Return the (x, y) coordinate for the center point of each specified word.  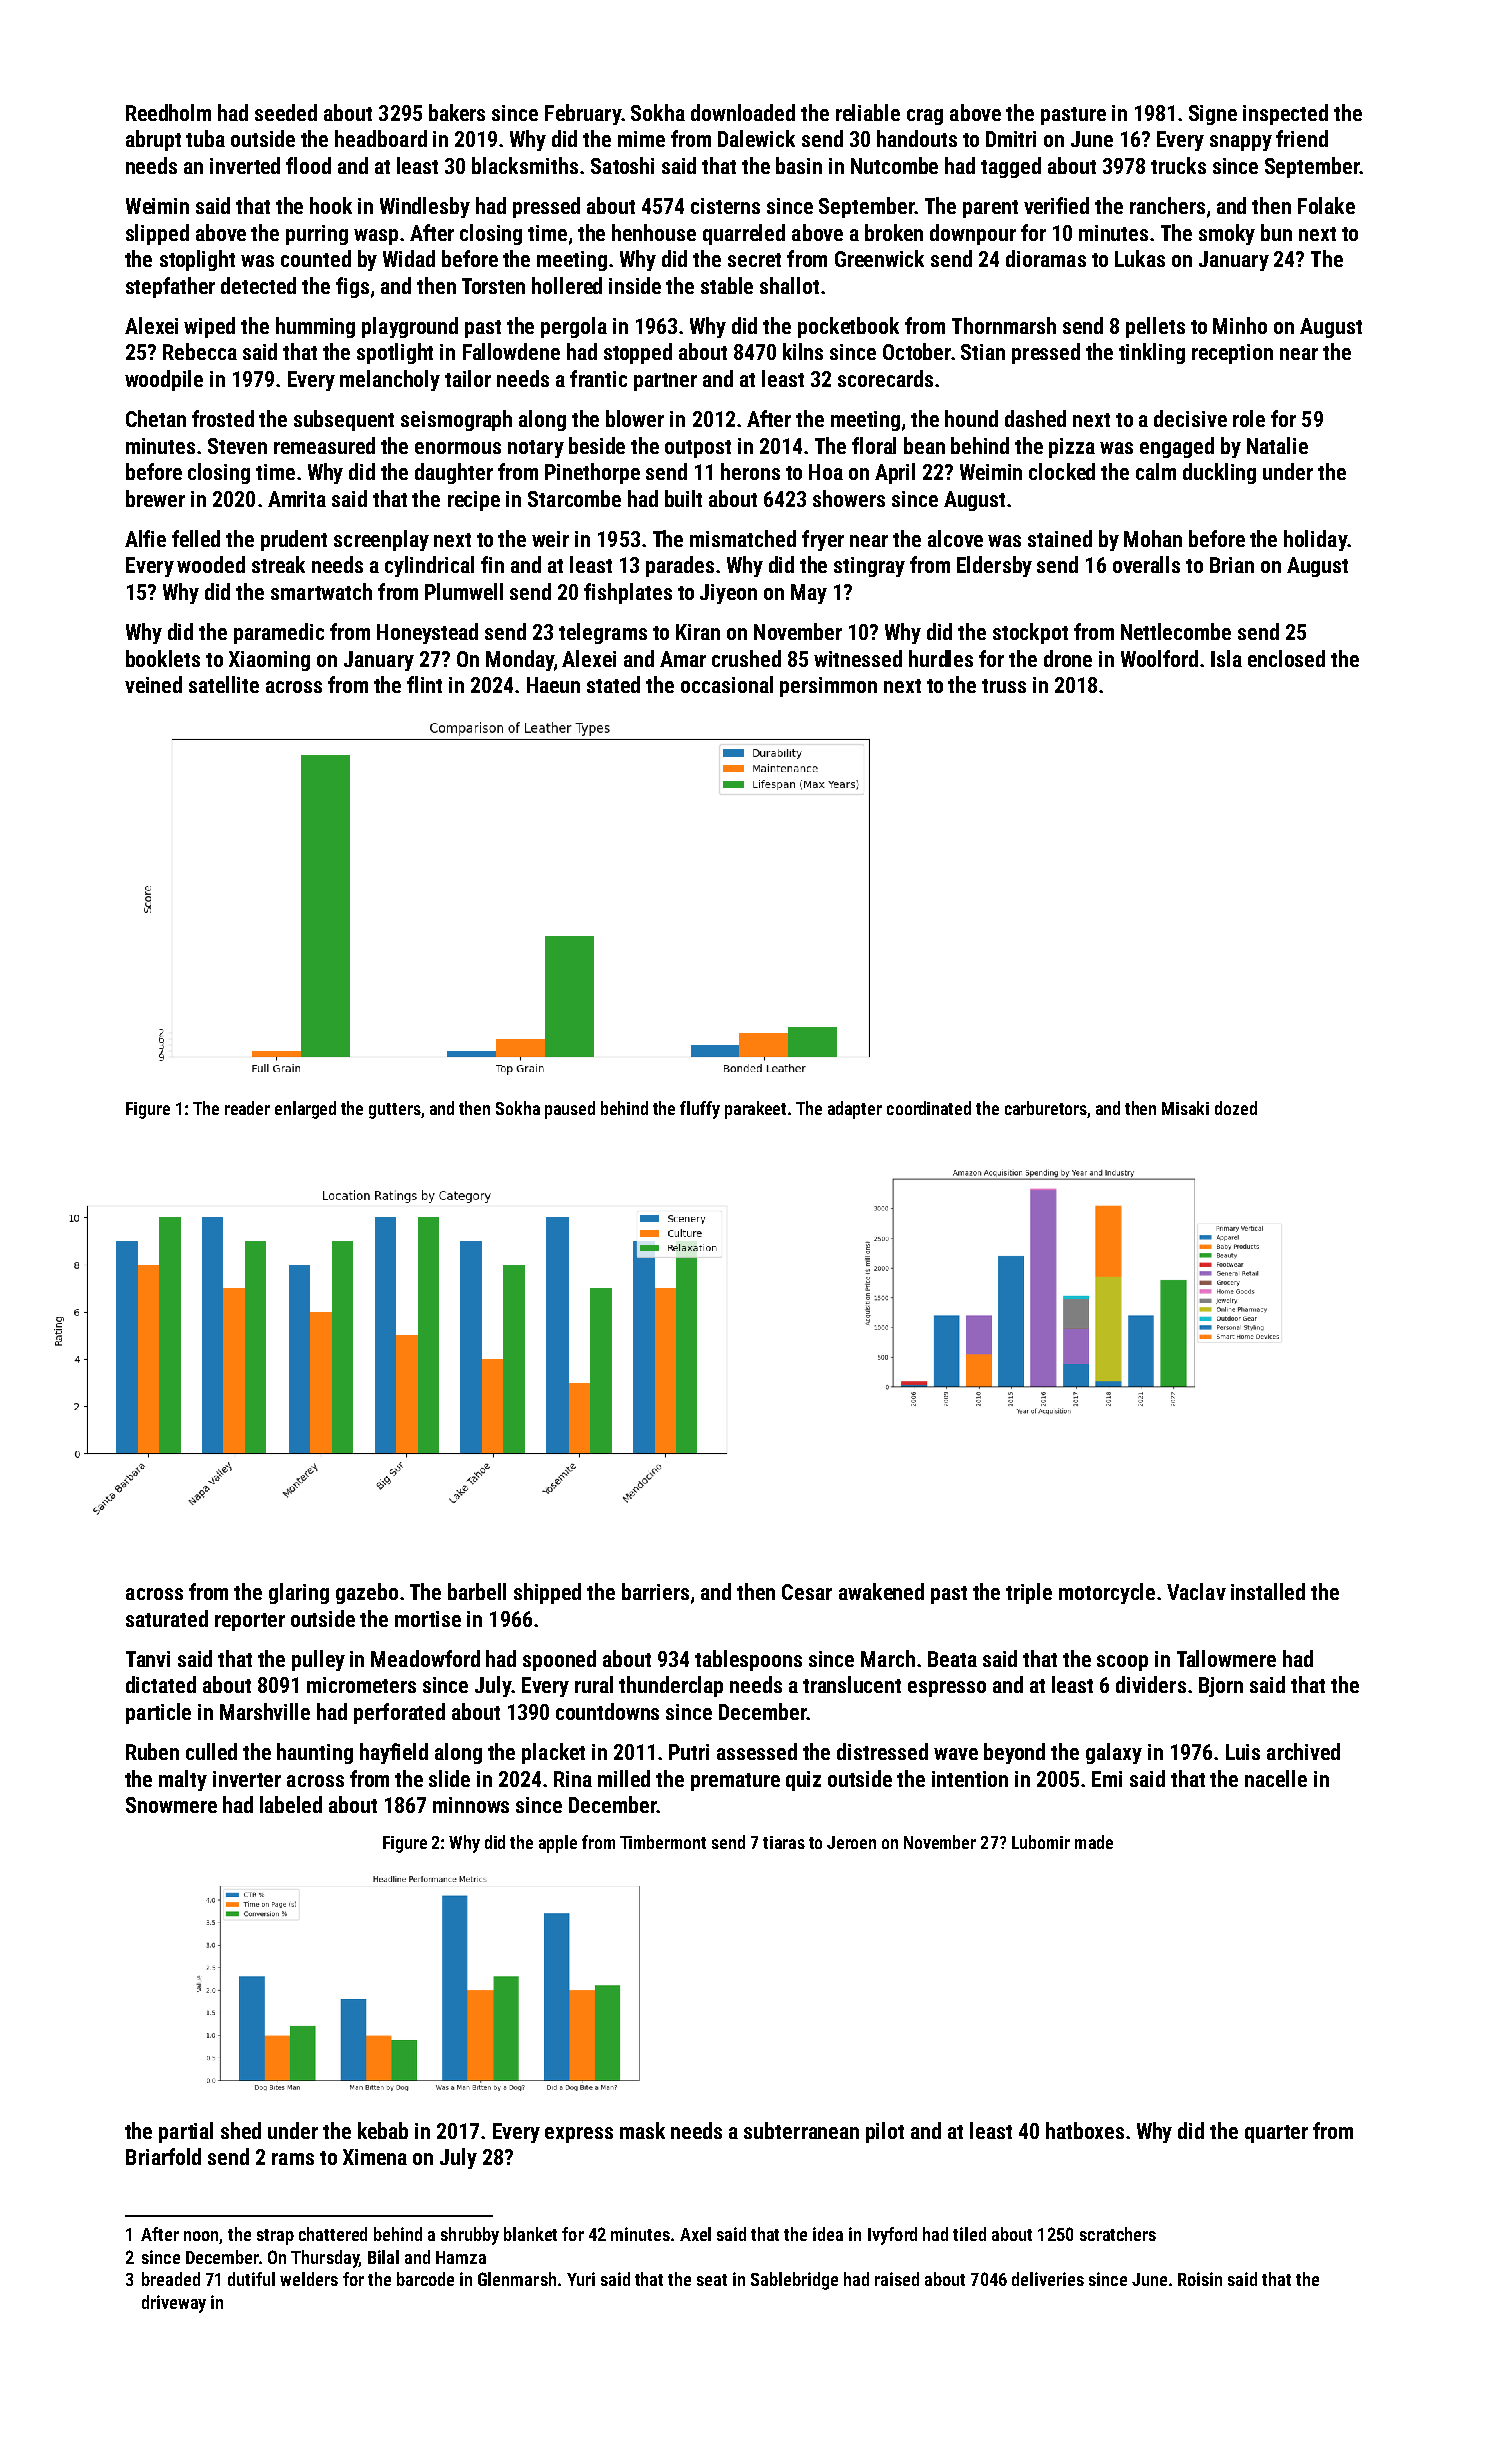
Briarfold (163, 2156)
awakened (881, 1591)
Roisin (1200, 2279)
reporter (250, 1622)
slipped (157, 234)
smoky (1227, 234)
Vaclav (1196, 1591)
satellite (224, 684)
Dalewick (756, 138)
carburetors (1046, 1108)
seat (712, 2280)
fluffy (700, 1110)
